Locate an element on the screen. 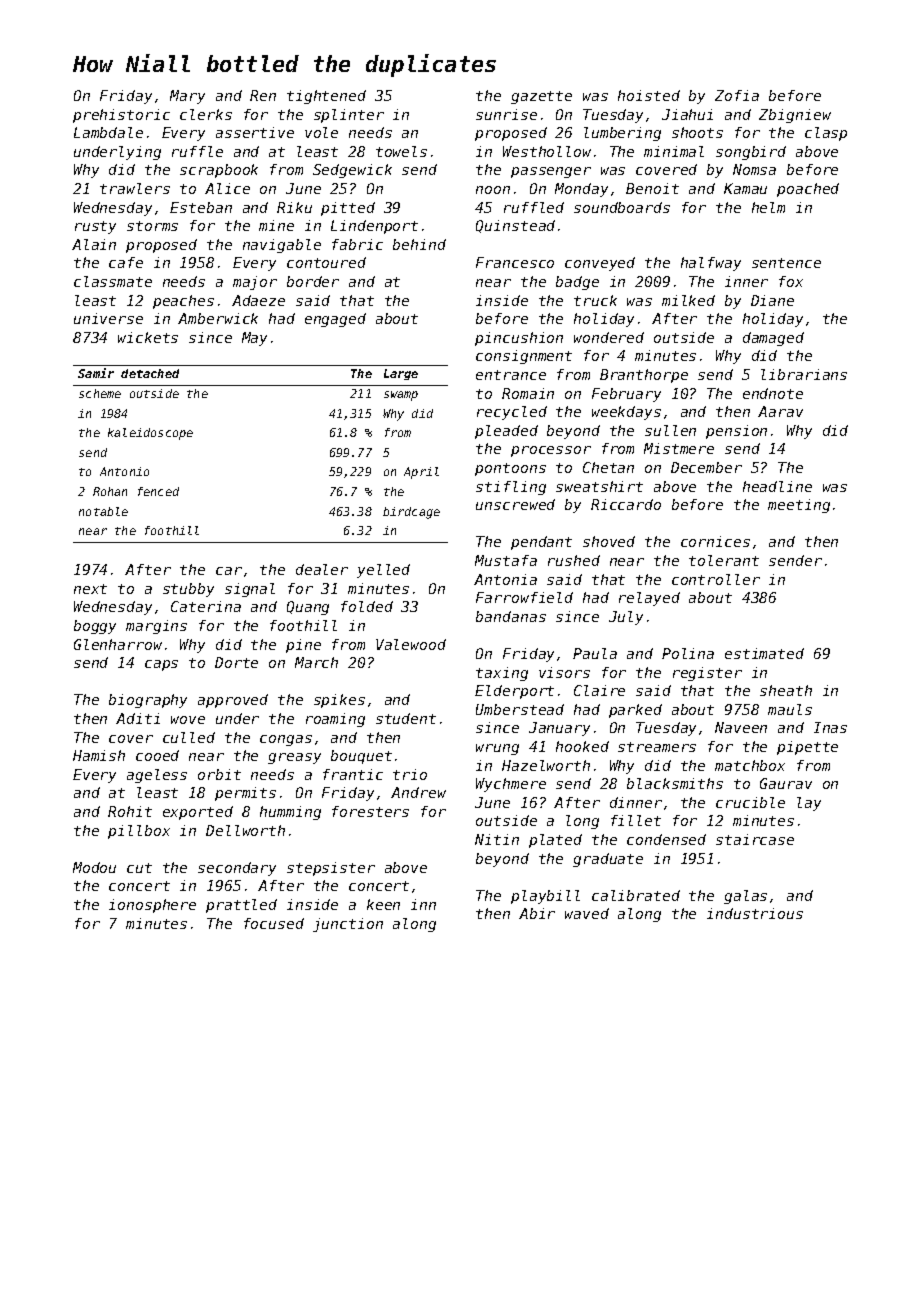 This screenshot has height=1308, width=924. towels is located at coordinates (401, 151).
